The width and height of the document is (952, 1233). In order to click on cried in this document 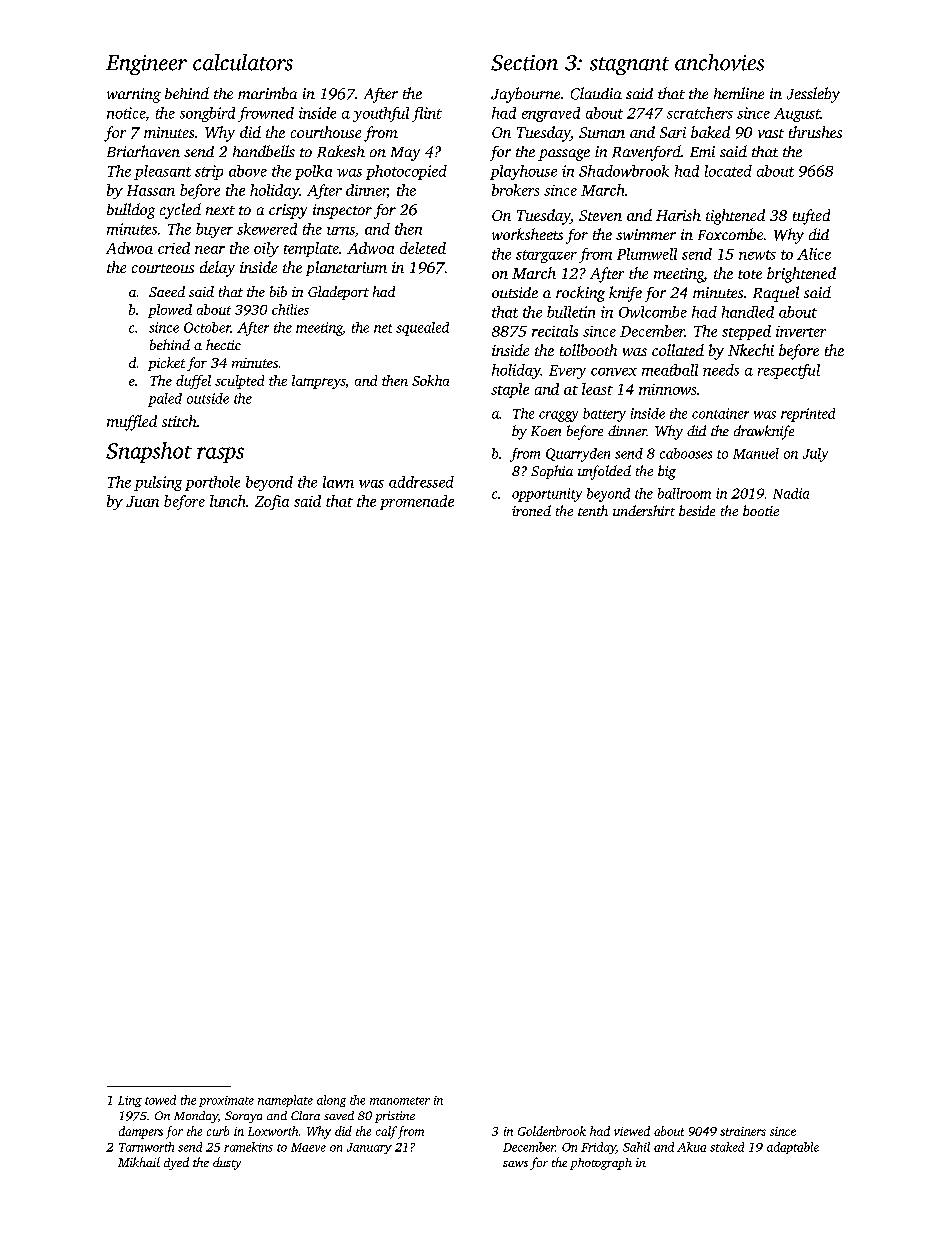, I will do `click(174, 248)`.
